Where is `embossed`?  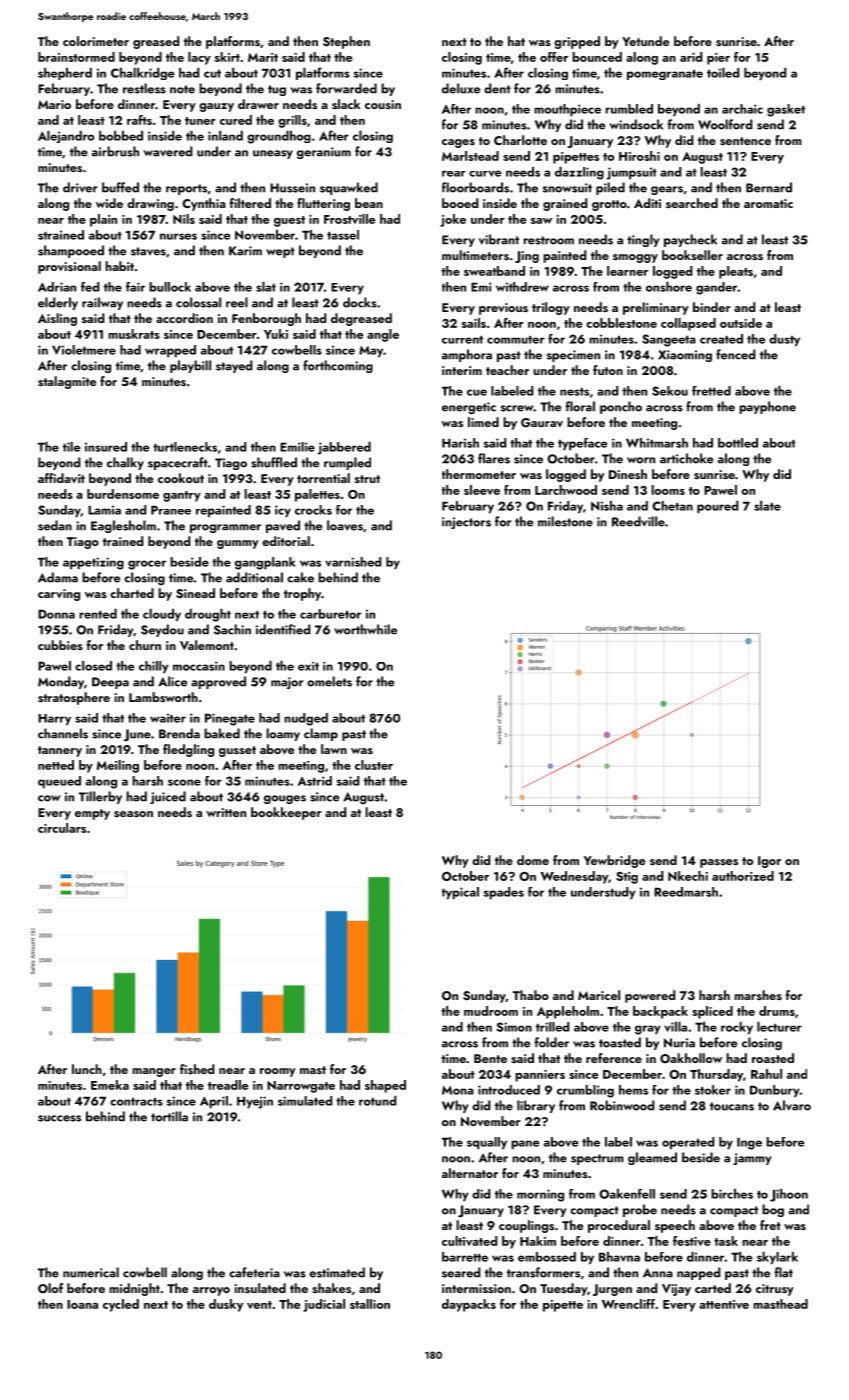
embossed is located at coordinates (547, 1257).
